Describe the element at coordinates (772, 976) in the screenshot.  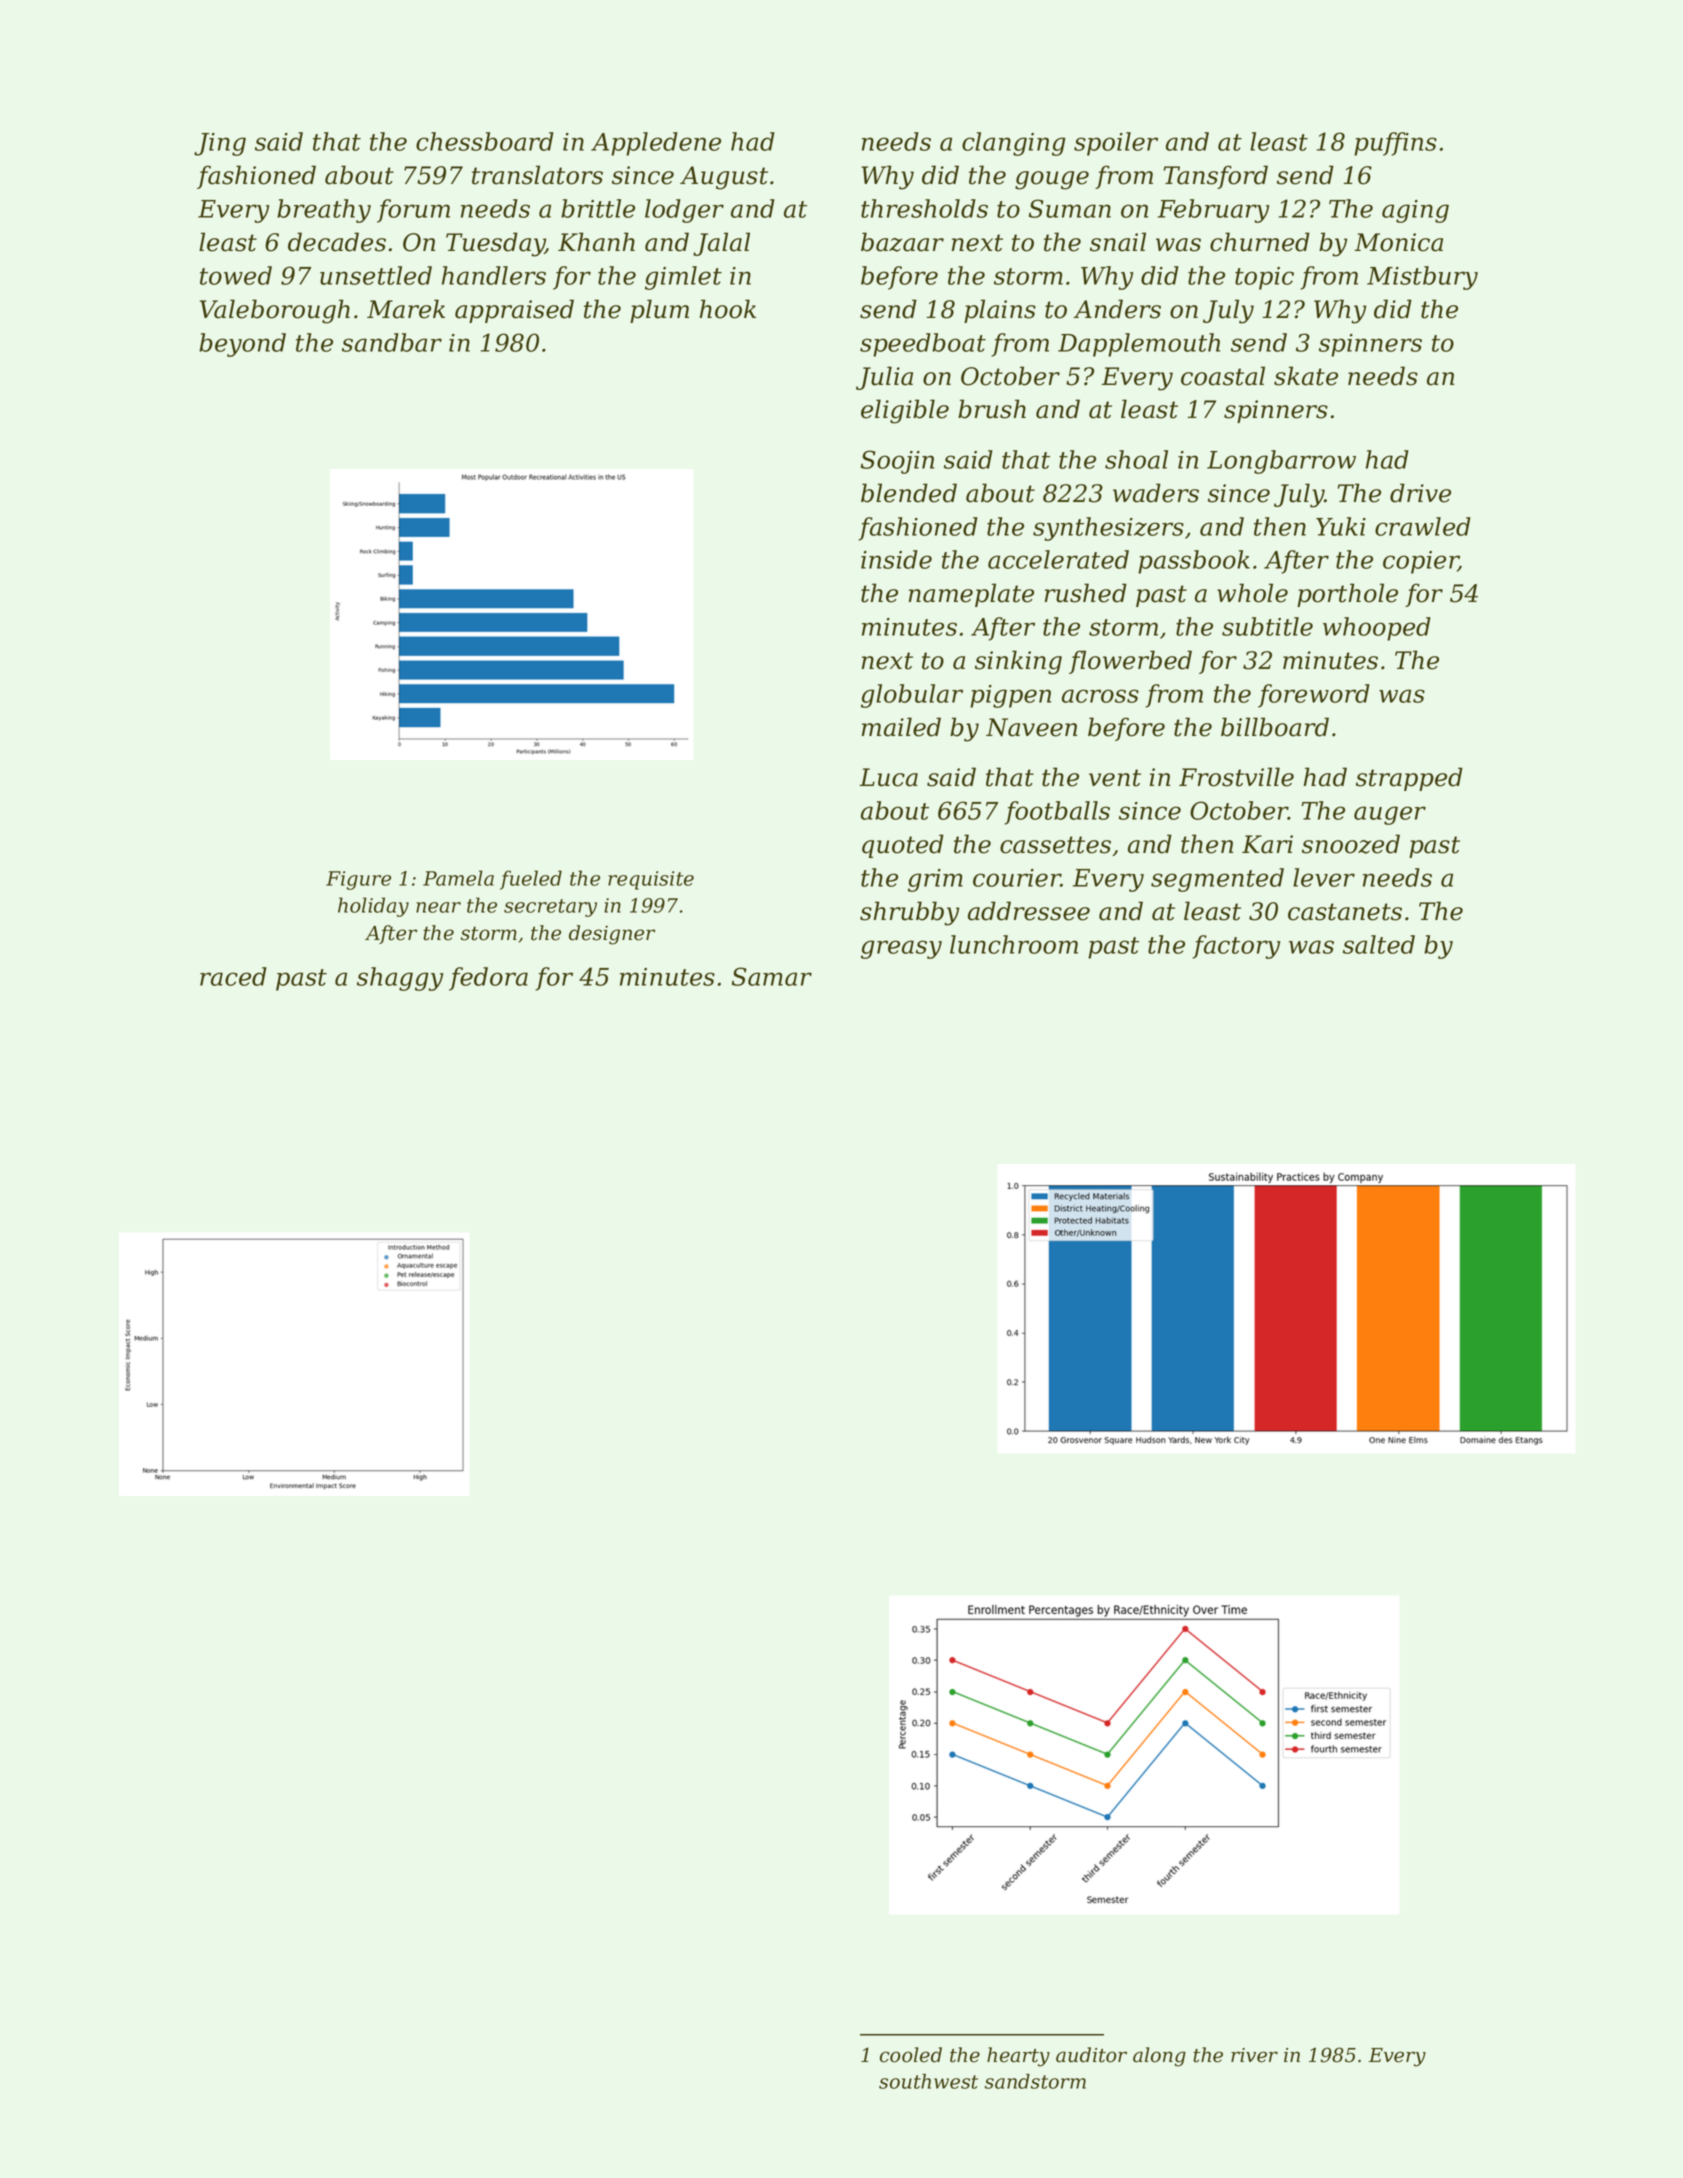
I see `Samar` at that location.
